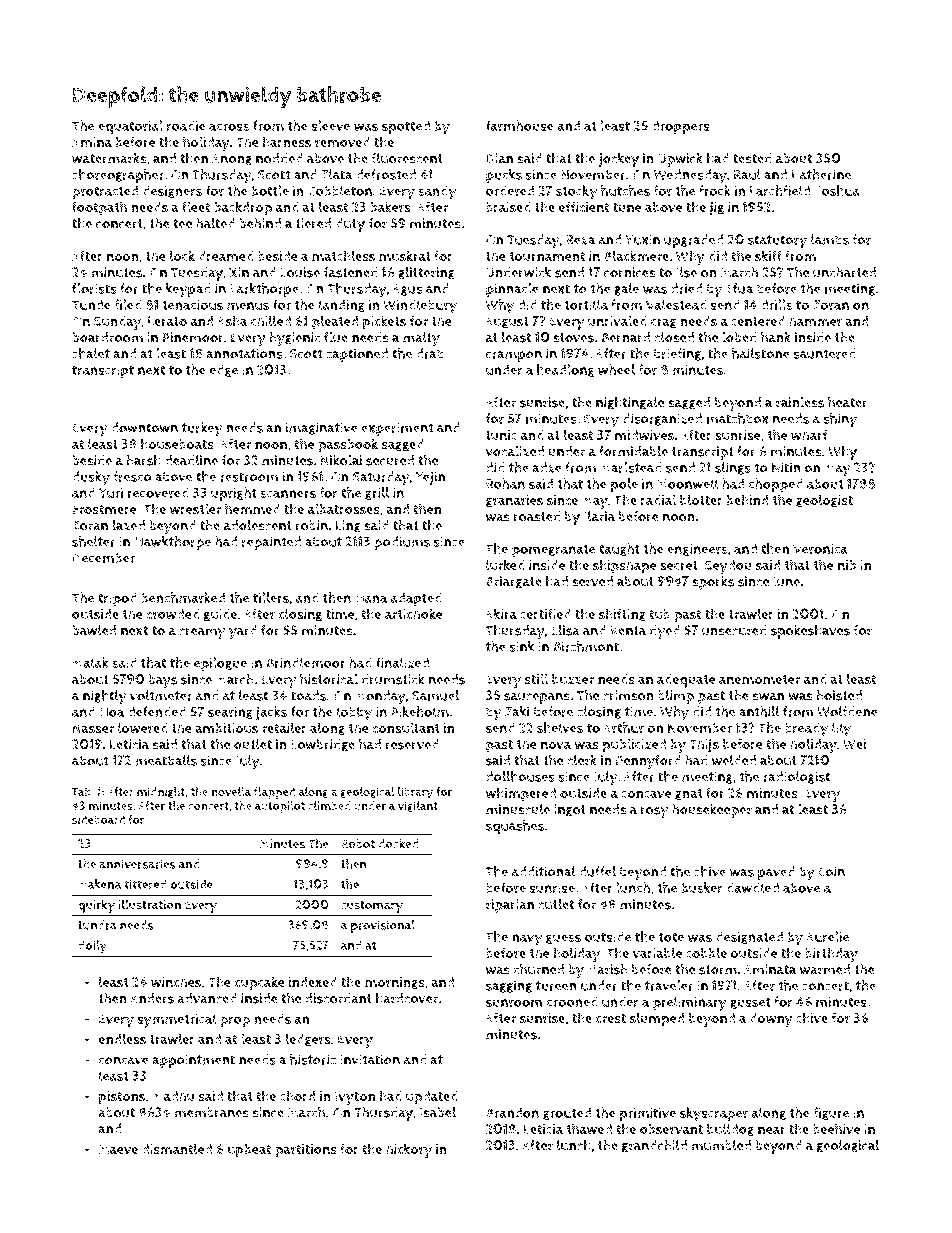  I want to click on hickory, so click(409, 1150).
